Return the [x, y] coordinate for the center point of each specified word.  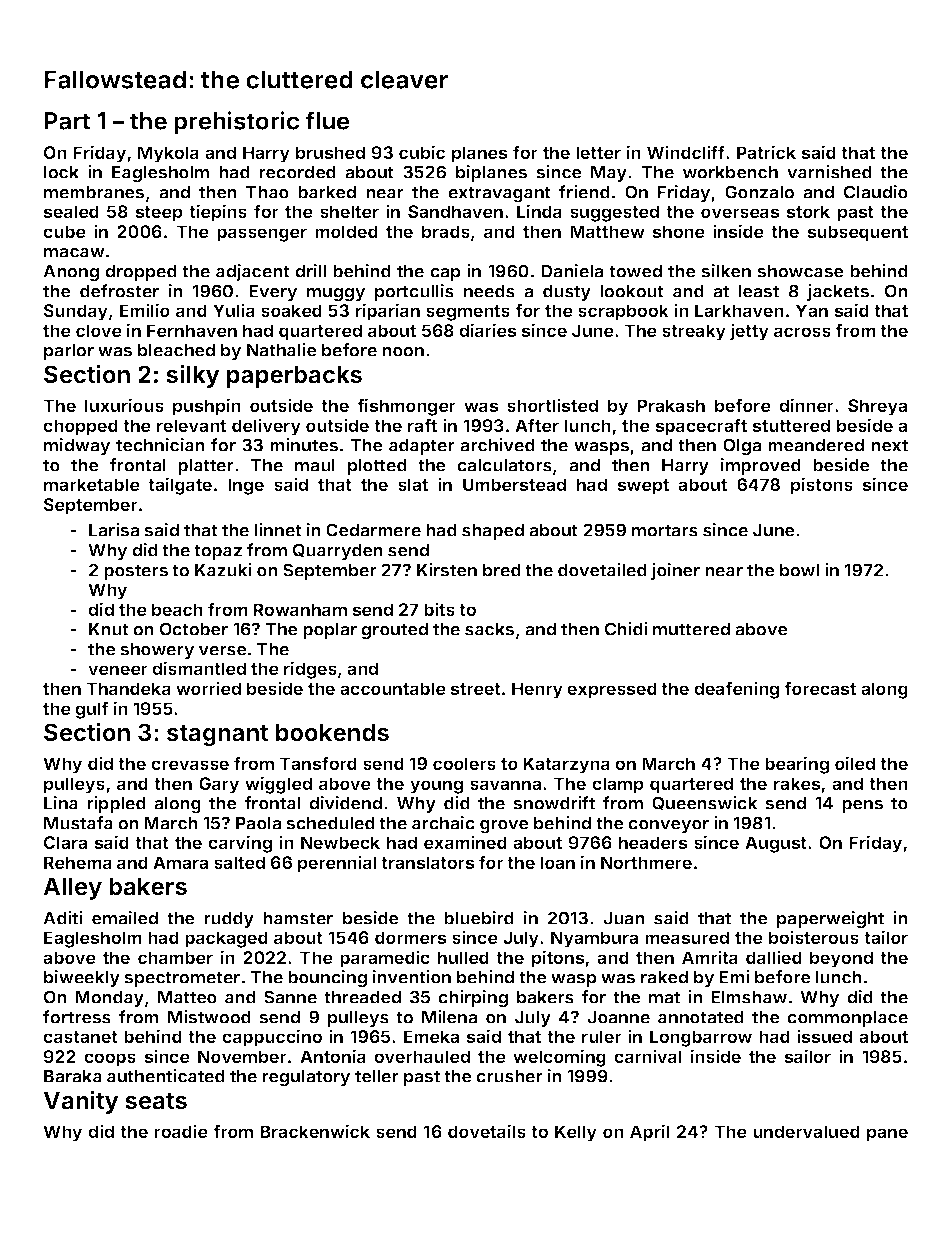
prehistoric [236, 123]
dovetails [487, 1131]
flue [327, 120]
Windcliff [686, 152]
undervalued [806, 1131]
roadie [181, 1131]
